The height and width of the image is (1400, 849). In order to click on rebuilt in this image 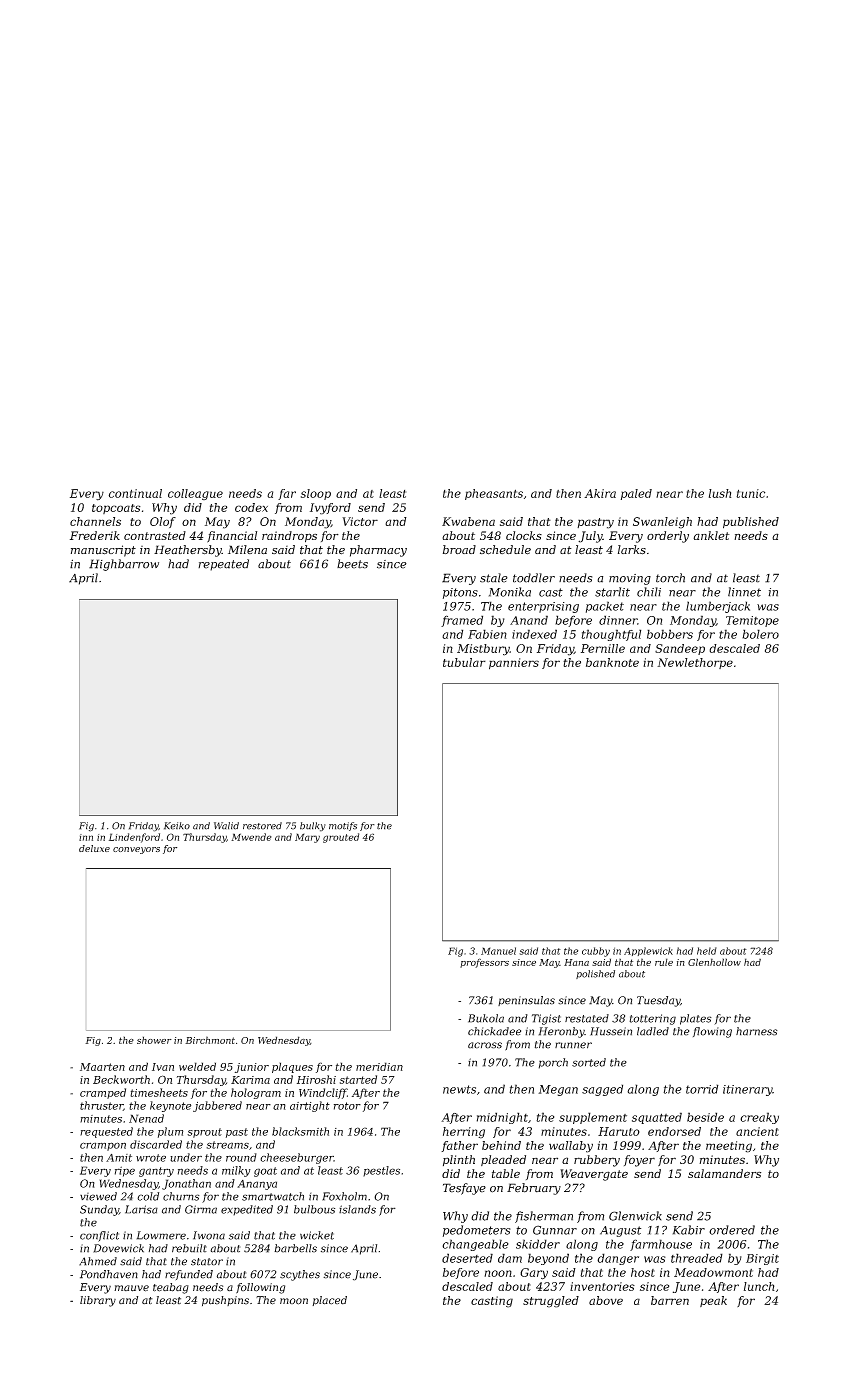, I will do `click(189, 1248)`.
